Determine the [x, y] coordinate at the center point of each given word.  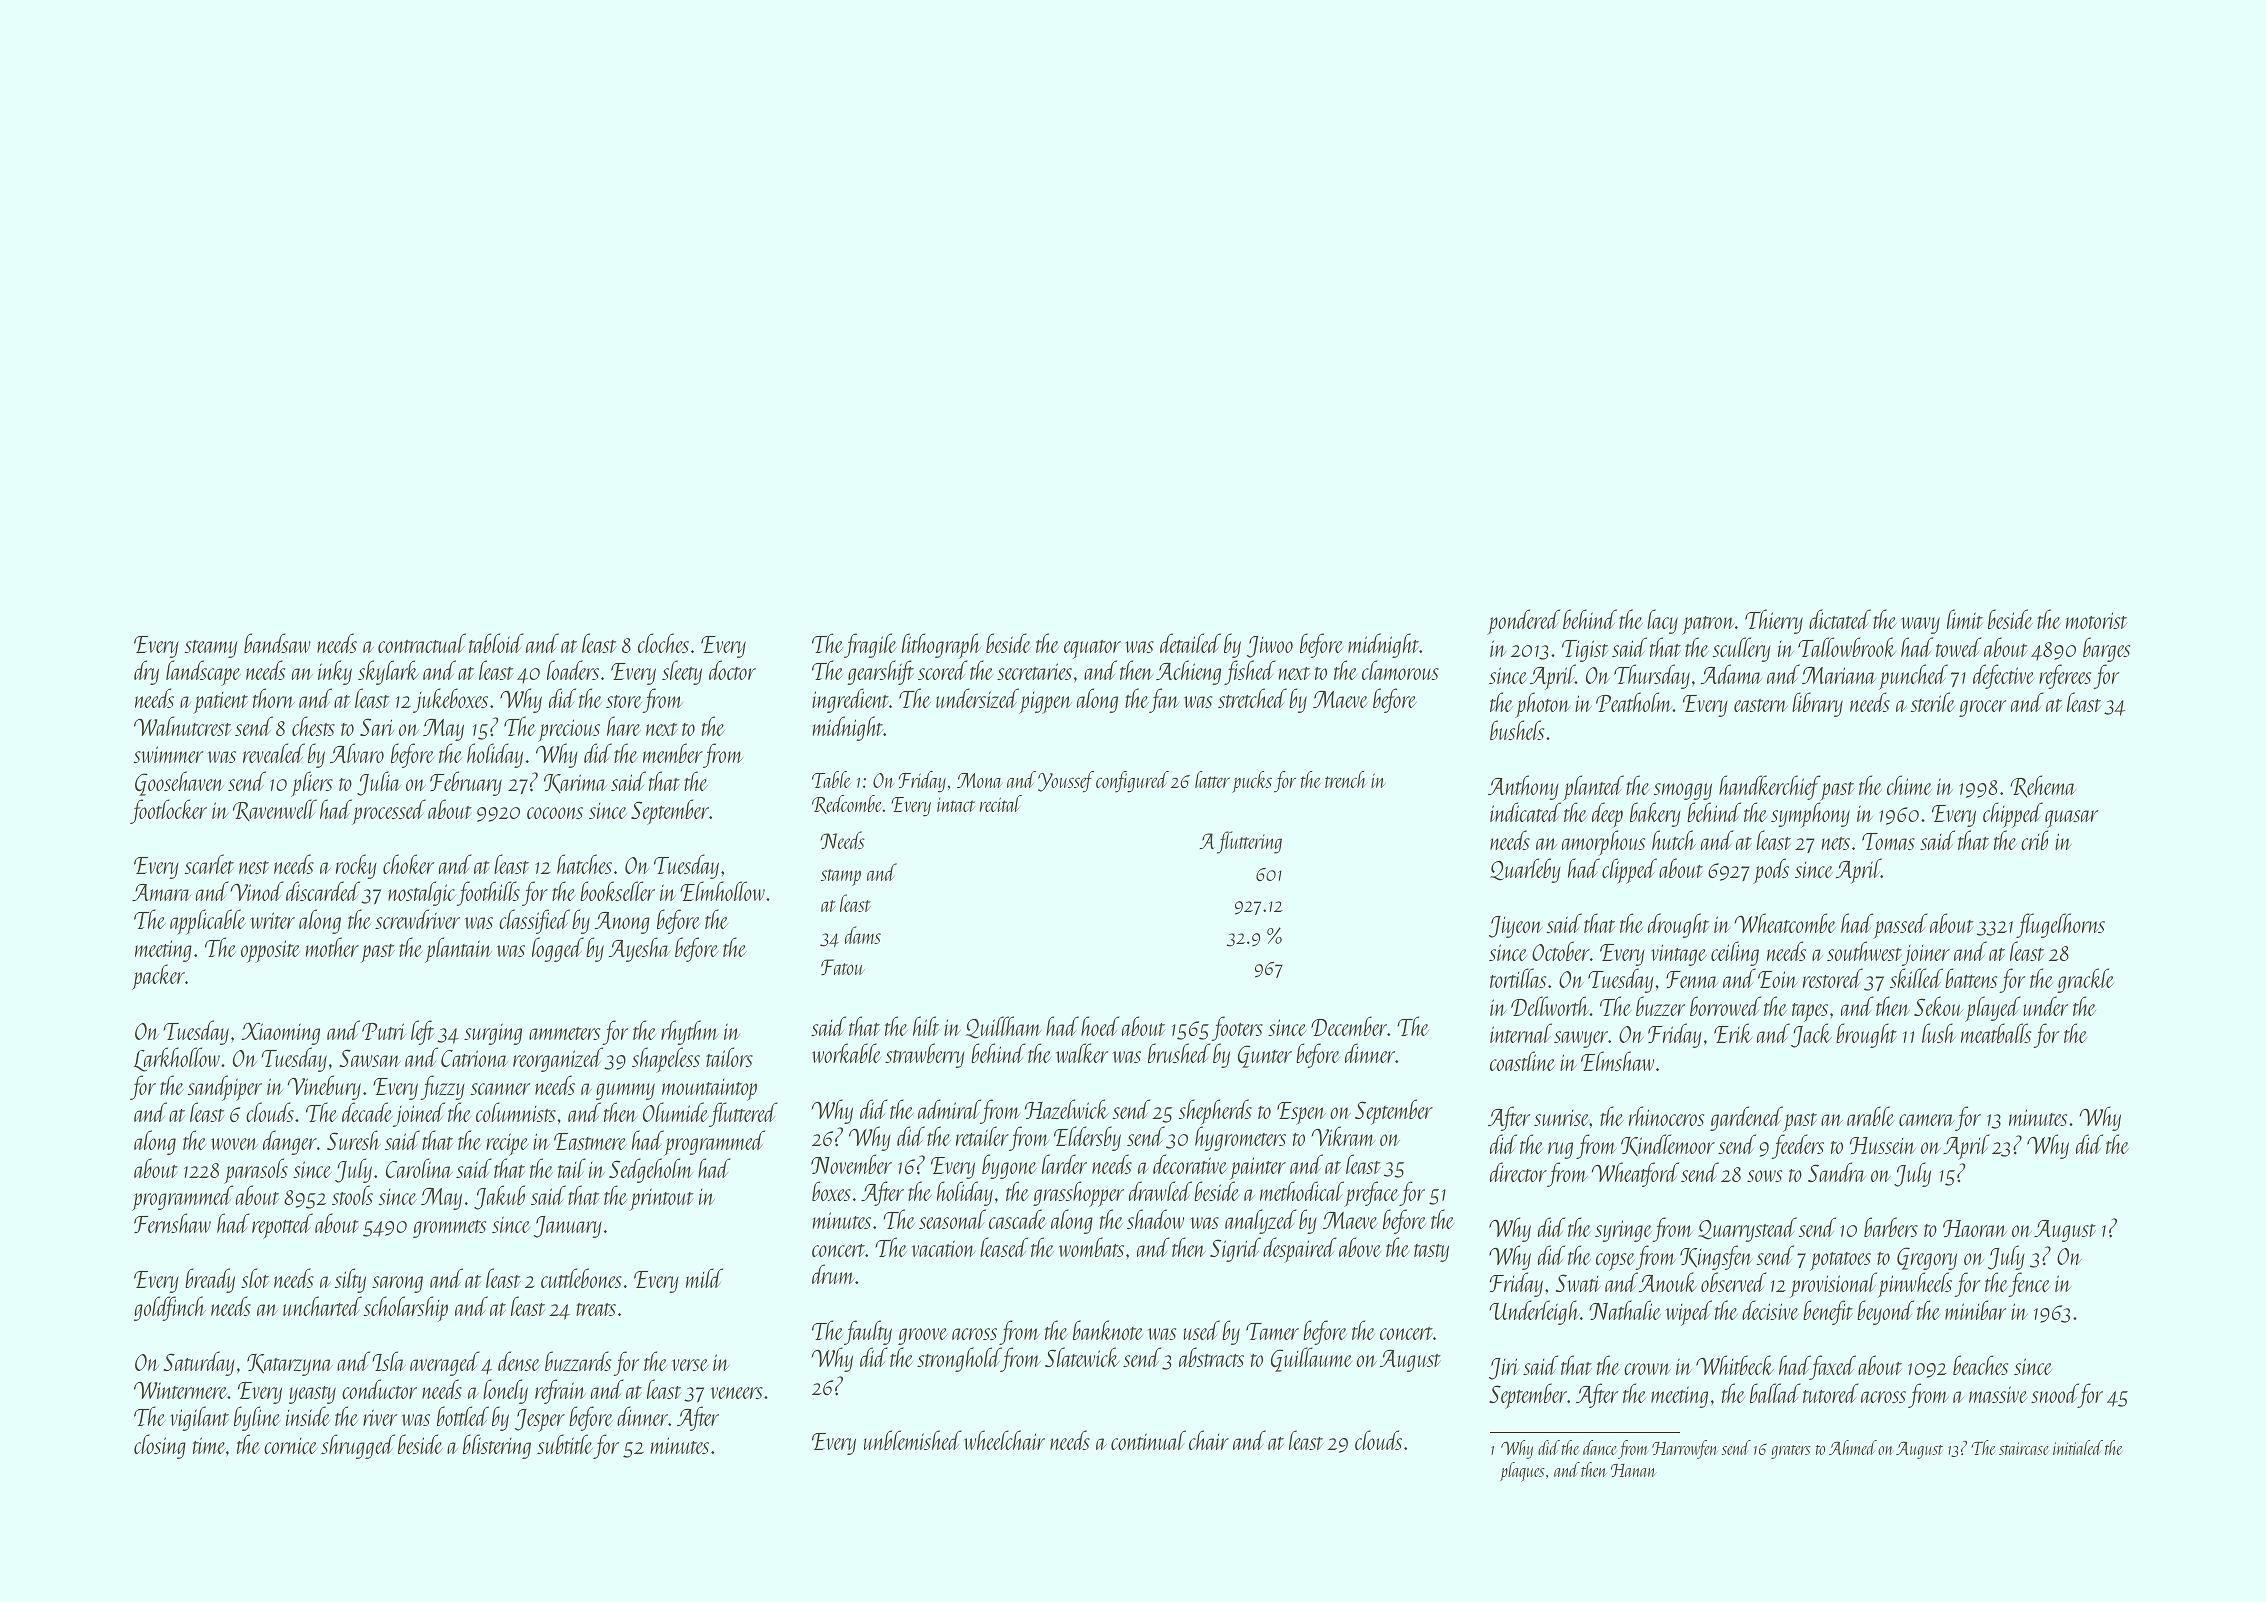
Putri [384, 1031]
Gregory [1927, 1258]
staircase [2024, 1448]
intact [956, 805]
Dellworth [1550, 1006]
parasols [256, 1171]
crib [2034, 840]
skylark [388, 672]
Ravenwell [275, 810]
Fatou [843, 967]
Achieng [1188, 672]
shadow [1155, 1219]
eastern [1761, 705]
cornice [290, 1446]
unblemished [913, 1440]
